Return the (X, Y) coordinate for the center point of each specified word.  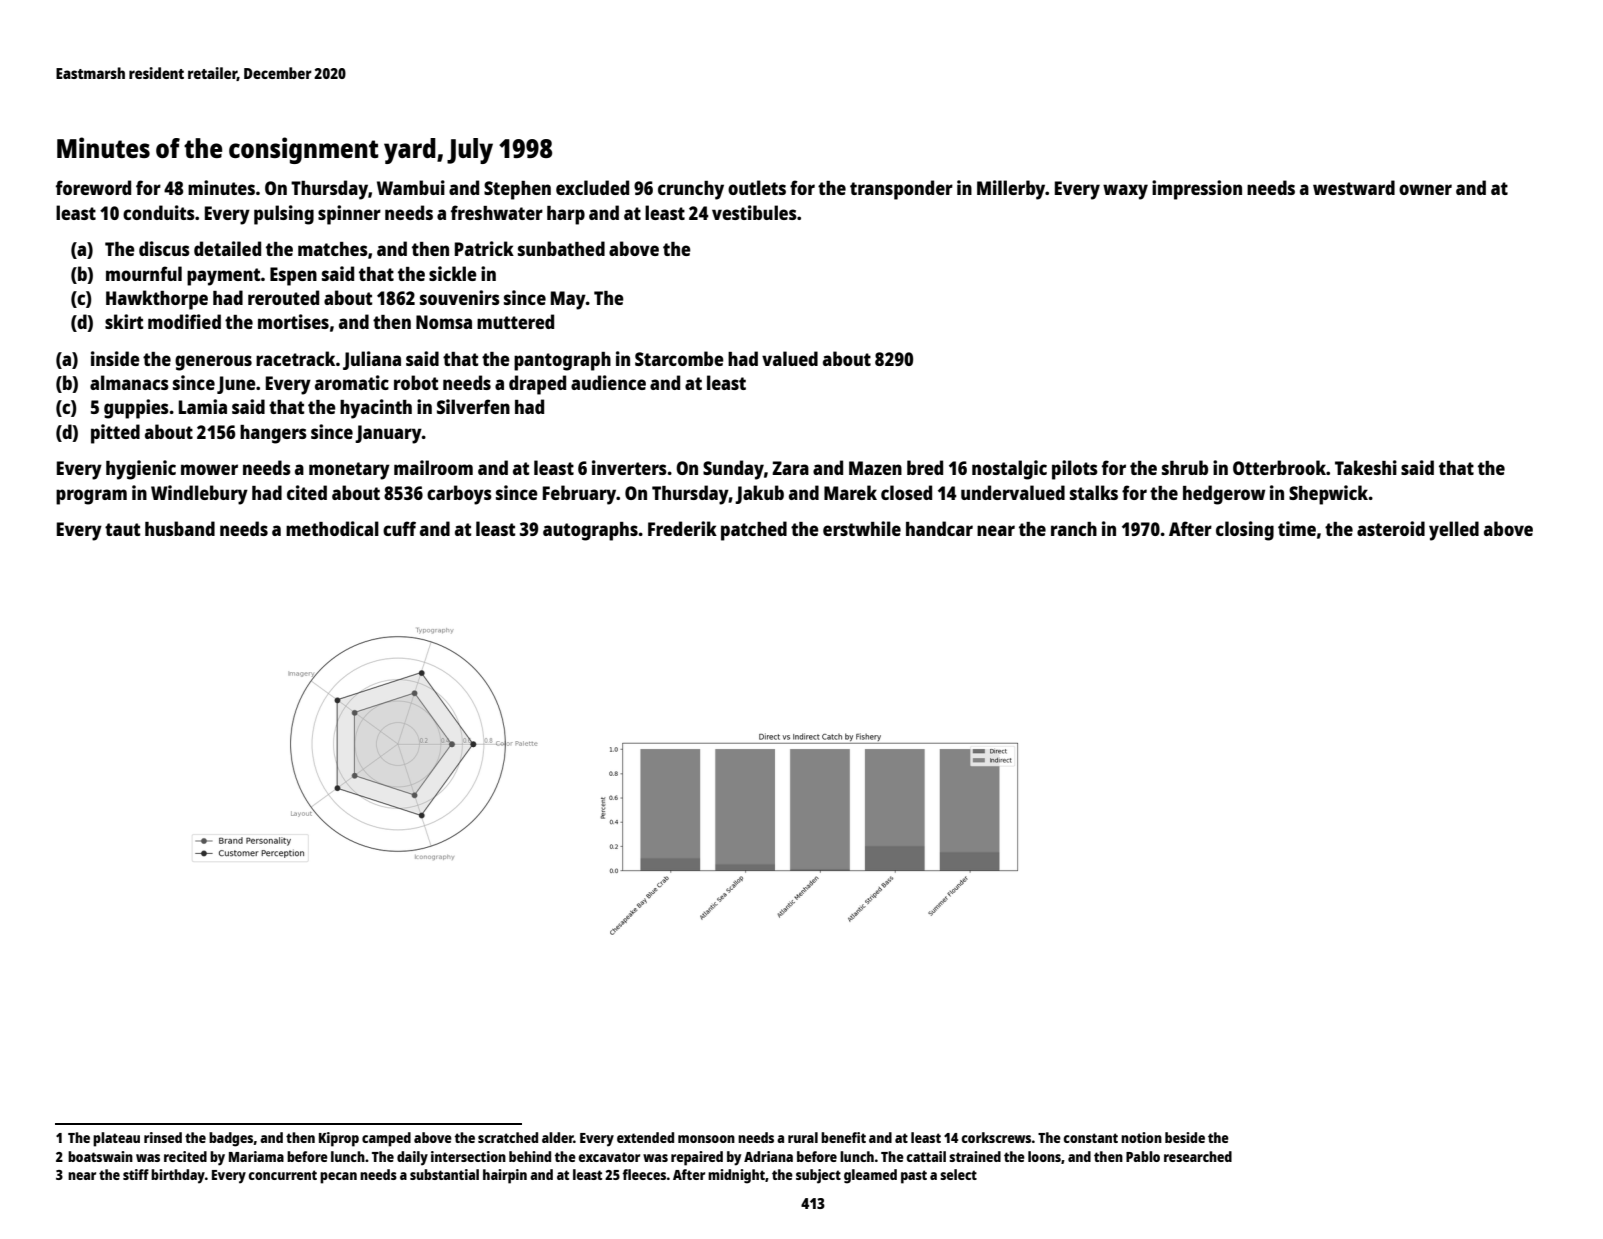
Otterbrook (1279, 467)
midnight (736, 1176)
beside (1185, 1137)
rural (803, 1137)
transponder (901, 190)
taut (122, 529)
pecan (338, 1178)
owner (1425, 189)
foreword (93, 187)
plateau (116, 1139)
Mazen (875, 468)
